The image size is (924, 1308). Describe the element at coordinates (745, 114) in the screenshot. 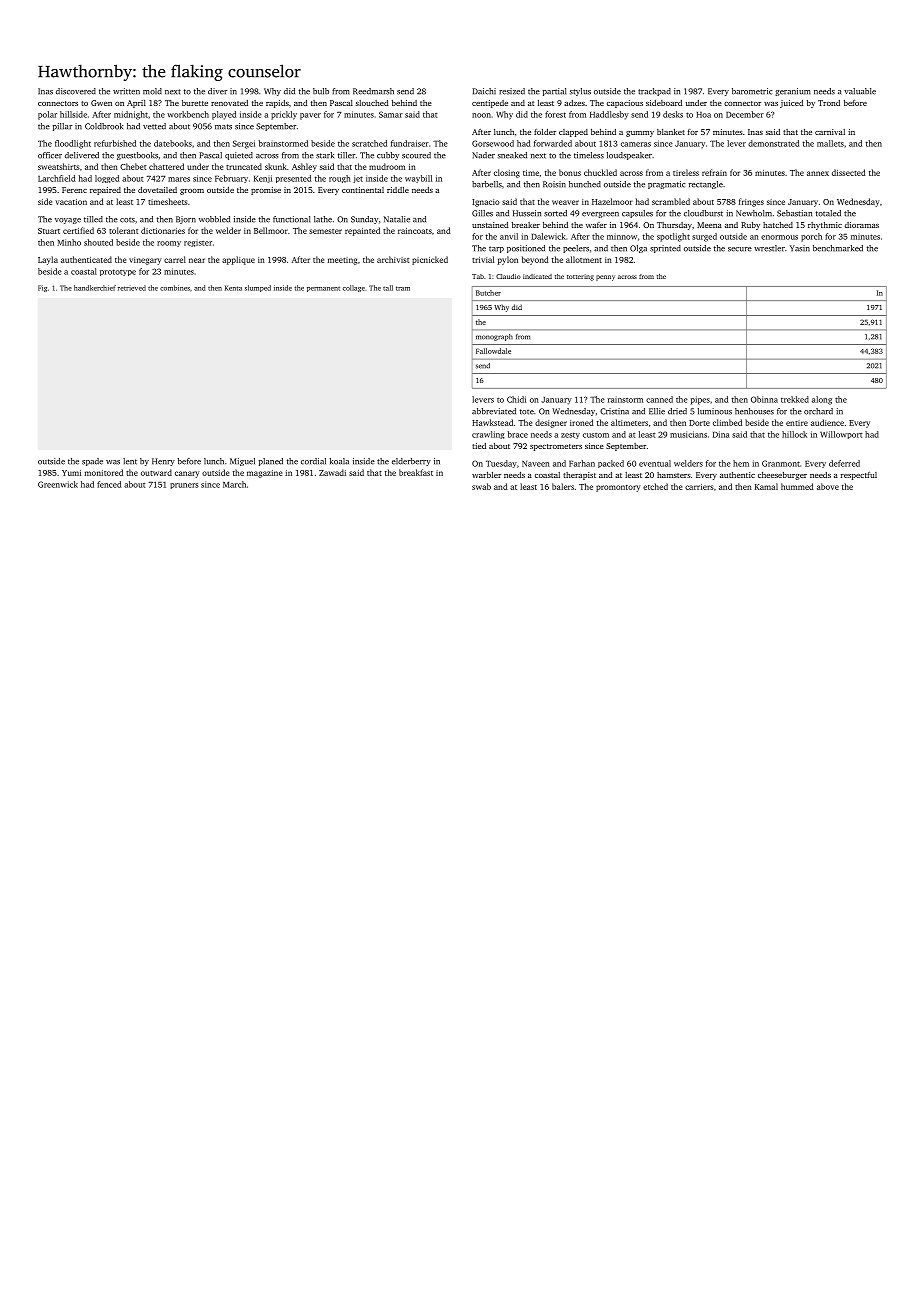

I see `December` at that location.
